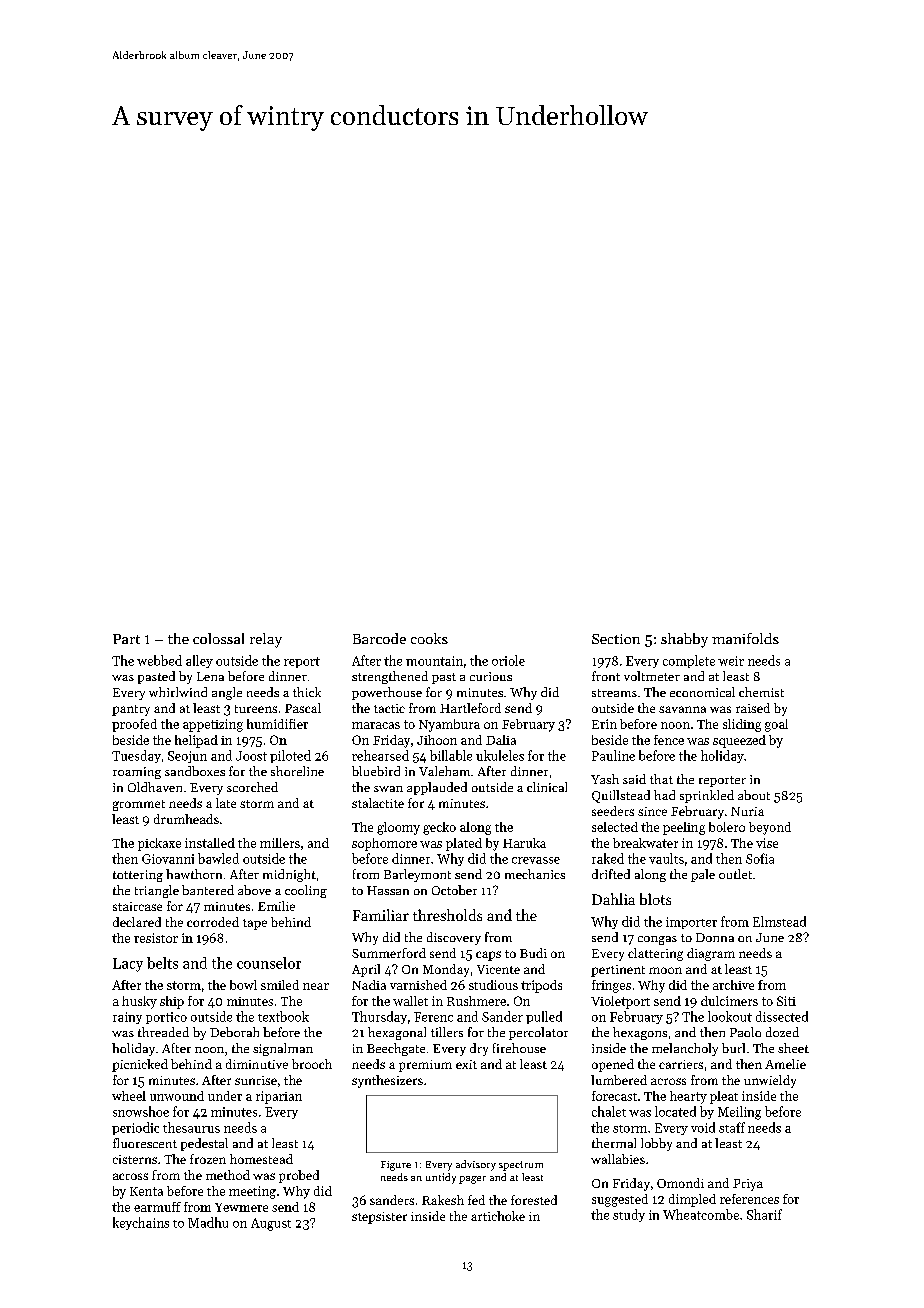 The image size is (924, 1308). Describe the element at coordinates (376, 771) in the image. I see `bluebird` at that location.
